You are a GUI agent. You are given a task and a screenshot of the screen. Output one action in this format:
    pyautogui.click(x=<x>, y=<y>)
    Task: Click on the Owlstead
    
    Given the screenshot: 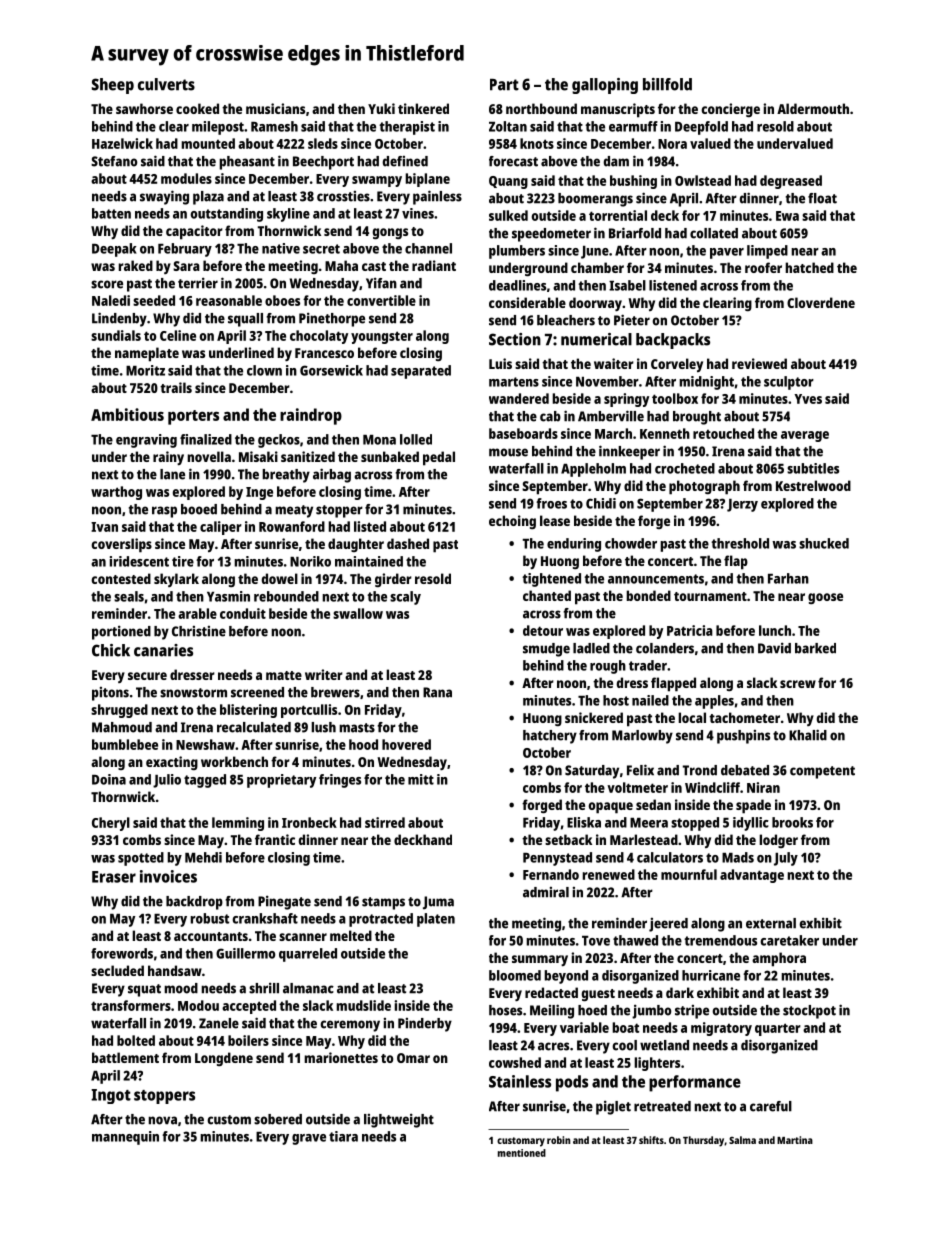 What is the action you would take?
    pyautogui.click(x=703, y=180)
